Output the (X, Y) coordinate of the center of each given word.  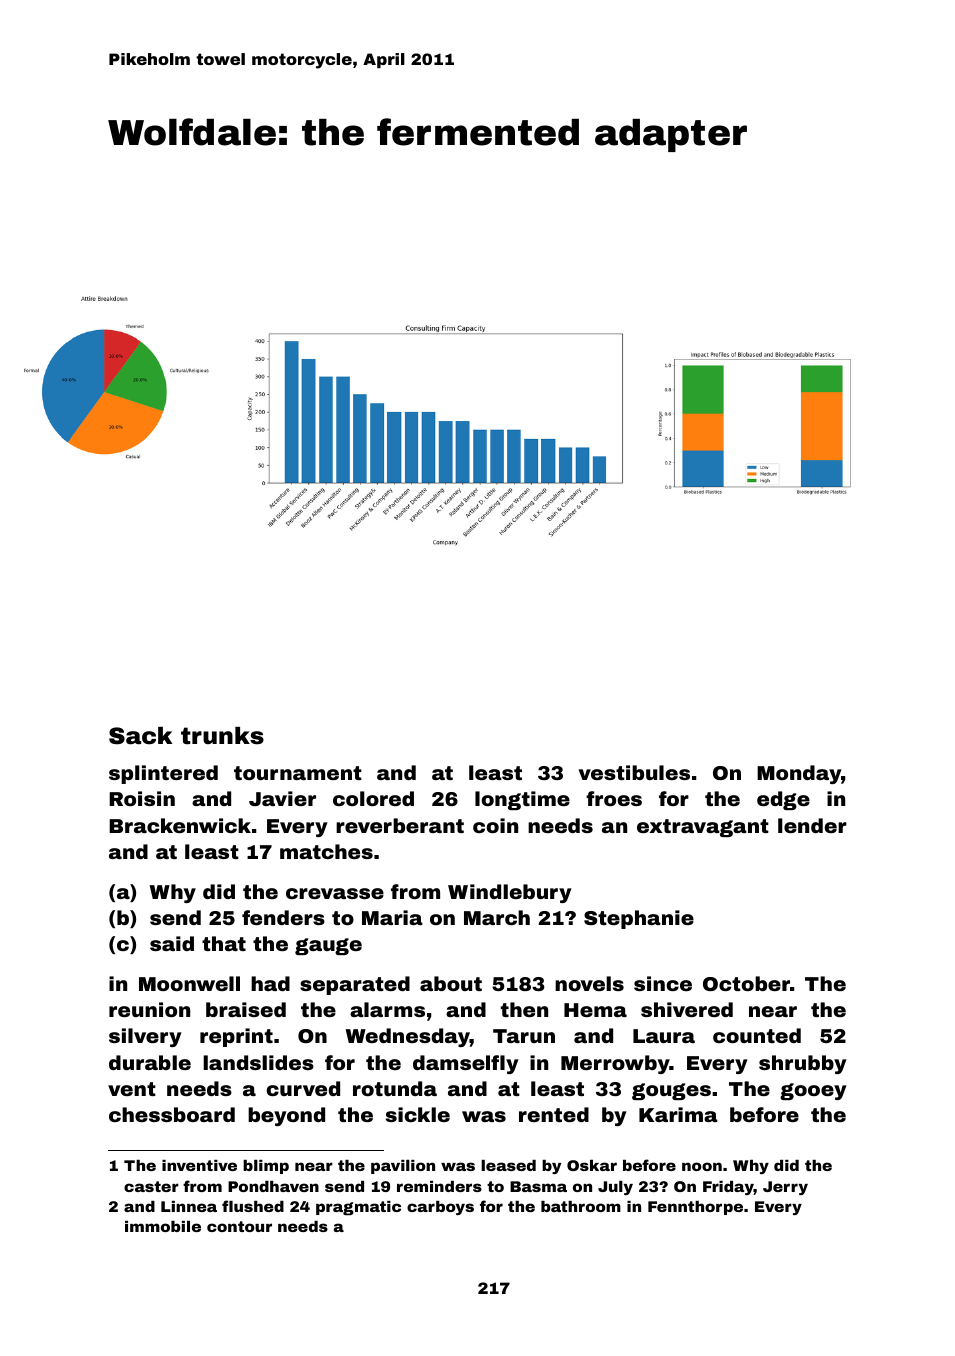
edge (783, 800)
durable (150, 1062)
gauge (328, 946)
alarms (387, 1009)
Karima (678, 1114)
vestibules (634, 772)
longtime (522, 800)
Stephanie (639, 919)
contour (239, 1226)
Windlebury (510, 893)
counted (757, 1035)
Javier (282, 798)
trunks (222, 736)
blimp (266, 1167)
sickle (418, 1114)
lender (812, 825)
